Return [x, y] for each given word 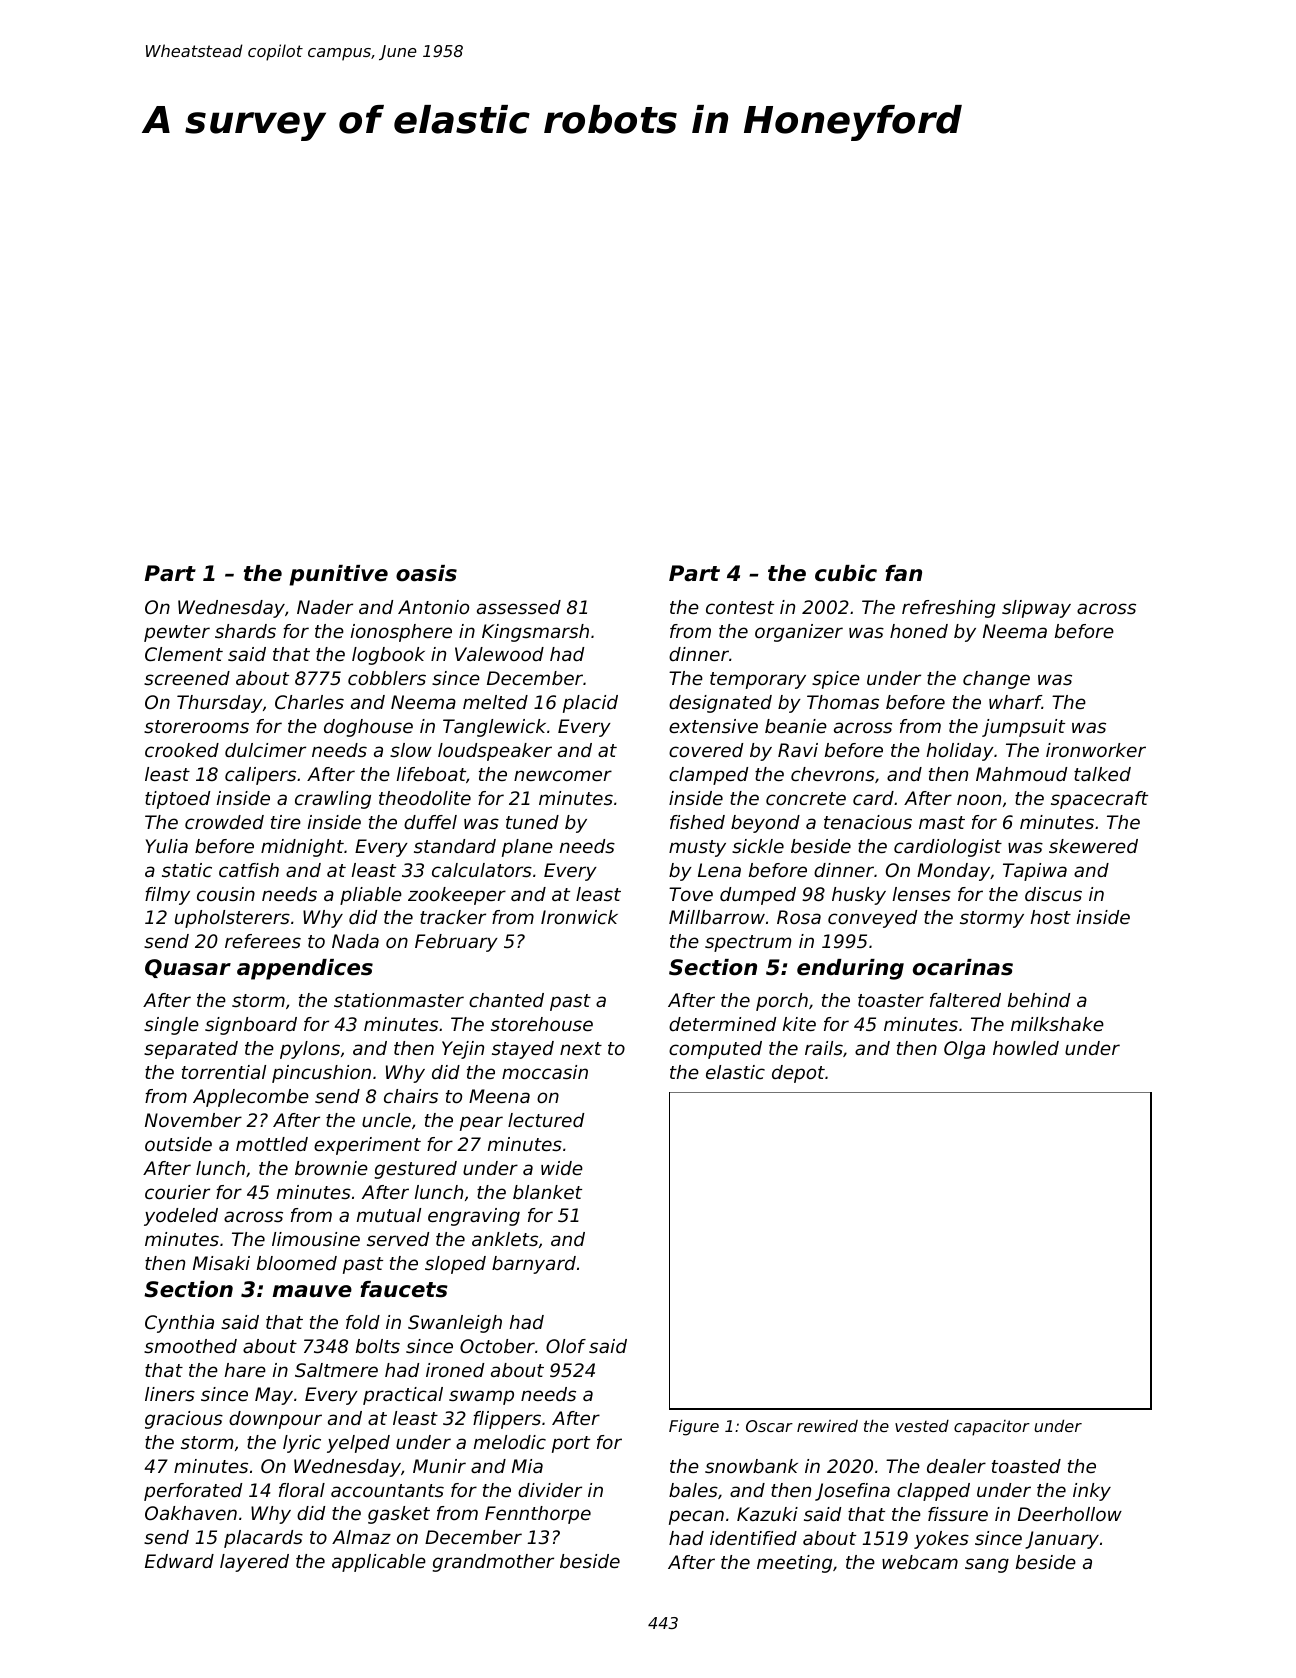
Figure [694, 1427]
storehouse [542, 1024]
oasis [426, 573]
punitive [338, 575]
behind [1039, 1000]
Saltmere [336, 1370]
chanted [506, 1000]
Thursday [220, 704]
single [171, 1026]
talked [1102, 774]
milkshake [1057, 1024]
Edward [179, 1561]
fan [903, 573]
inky [1092, 1492]
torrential [224, 1072]
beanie [796, 726]
